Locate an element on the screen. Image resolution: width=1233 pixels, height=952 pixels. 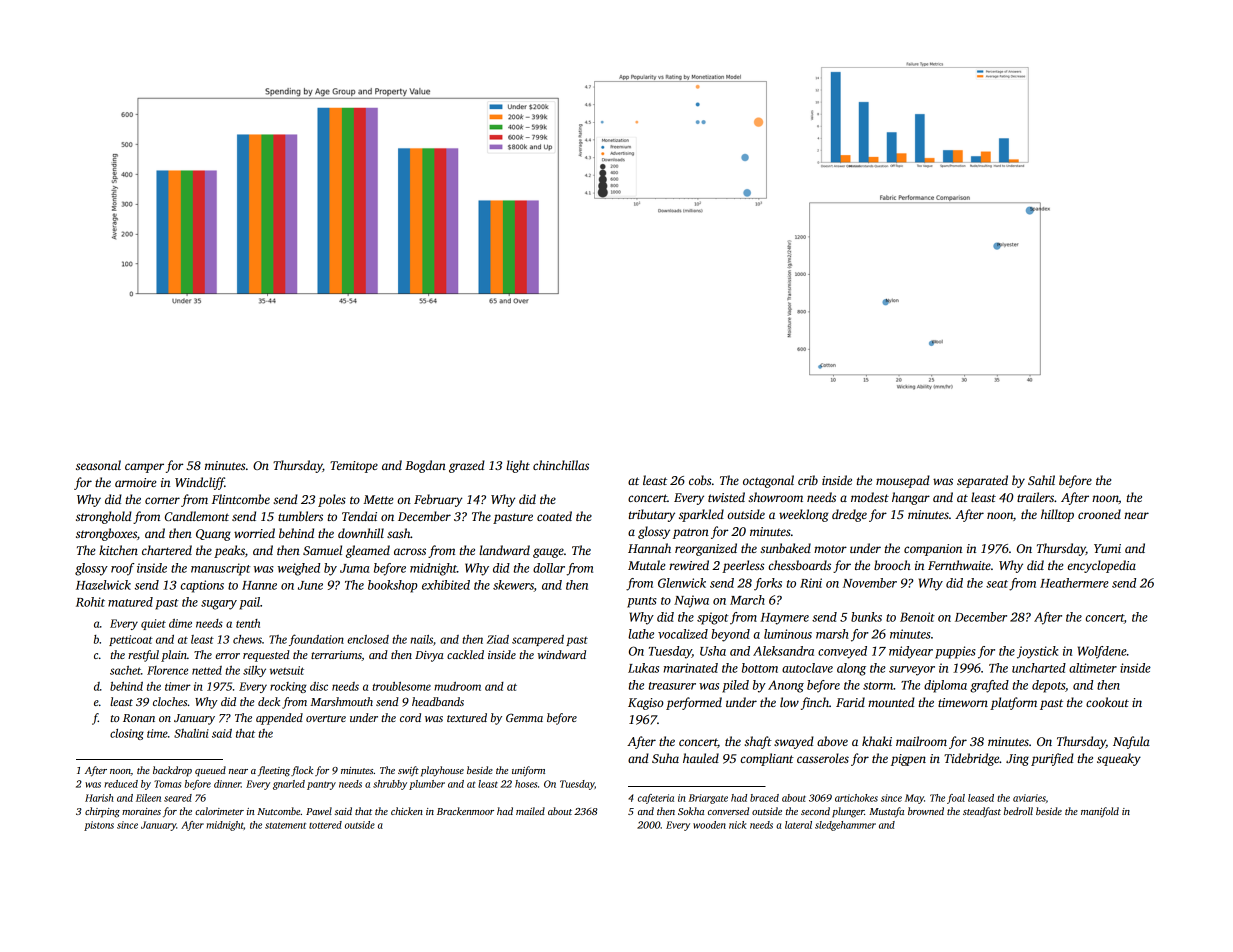
error is located at coordinates (227, 656).
